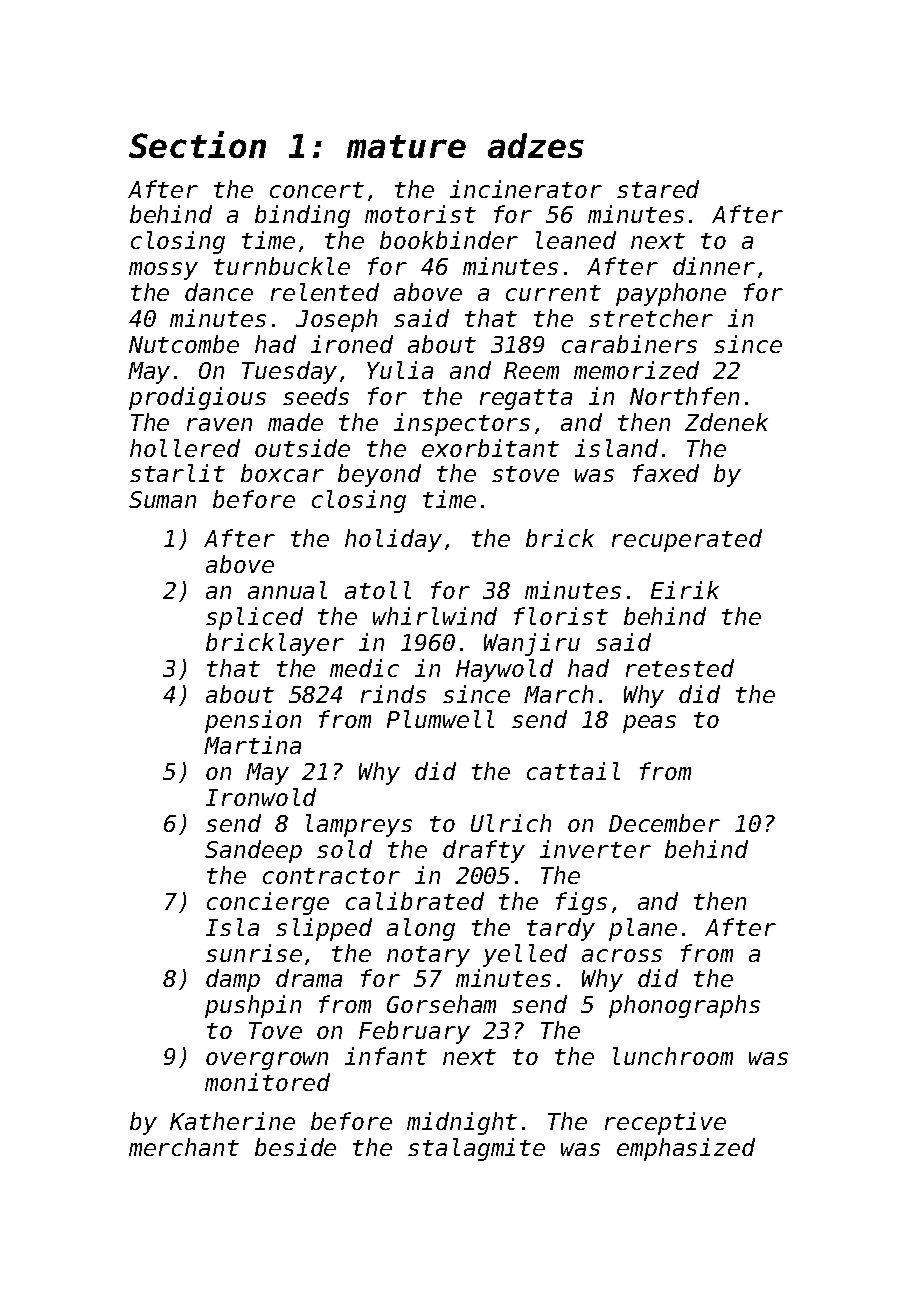 This document has height=1311, width=924. I want to click on exorbitant, so click(490, 448).
